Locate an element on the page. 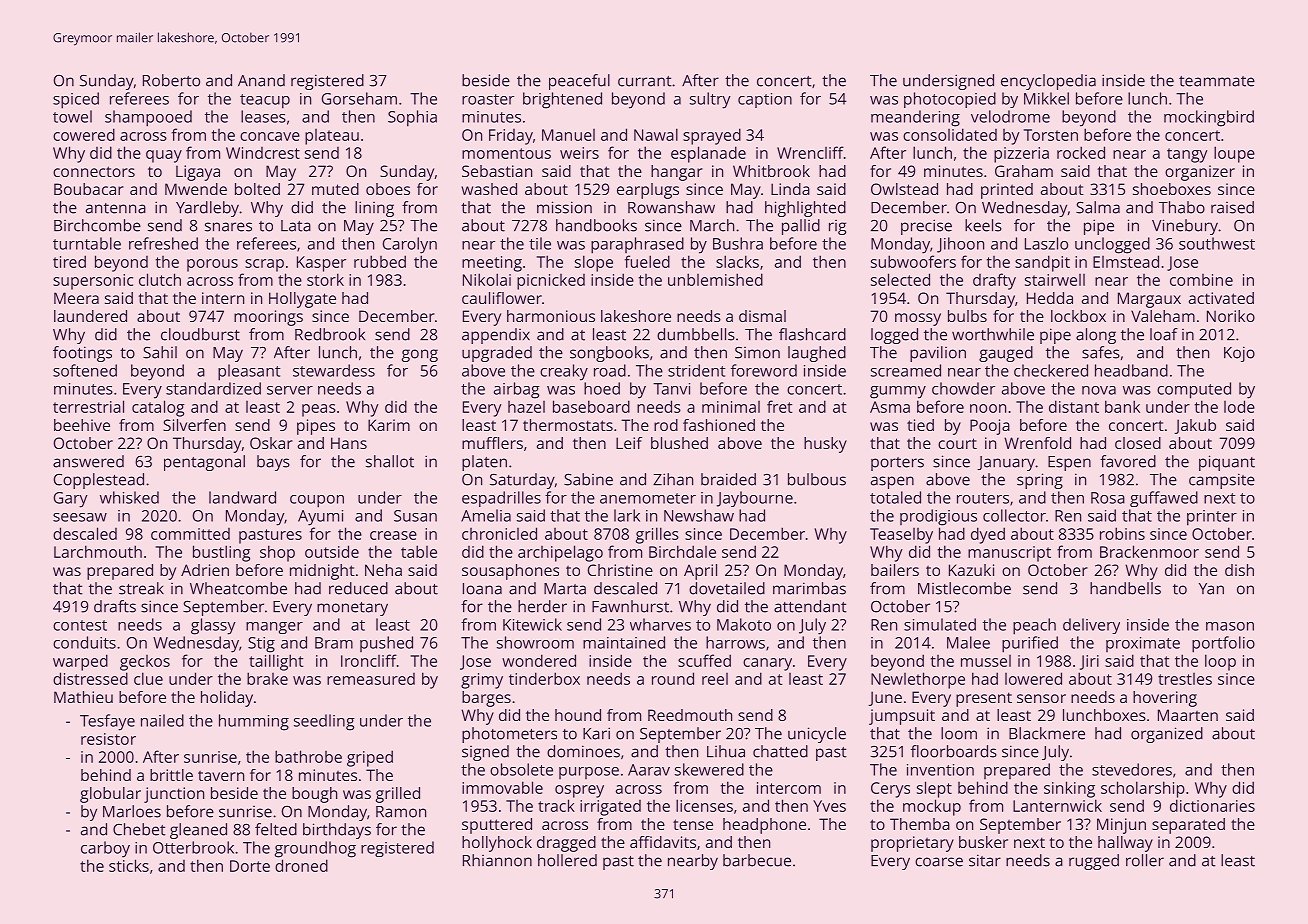 This page has width=1308, height=924. Anand is located at coordinates (261, 80).
